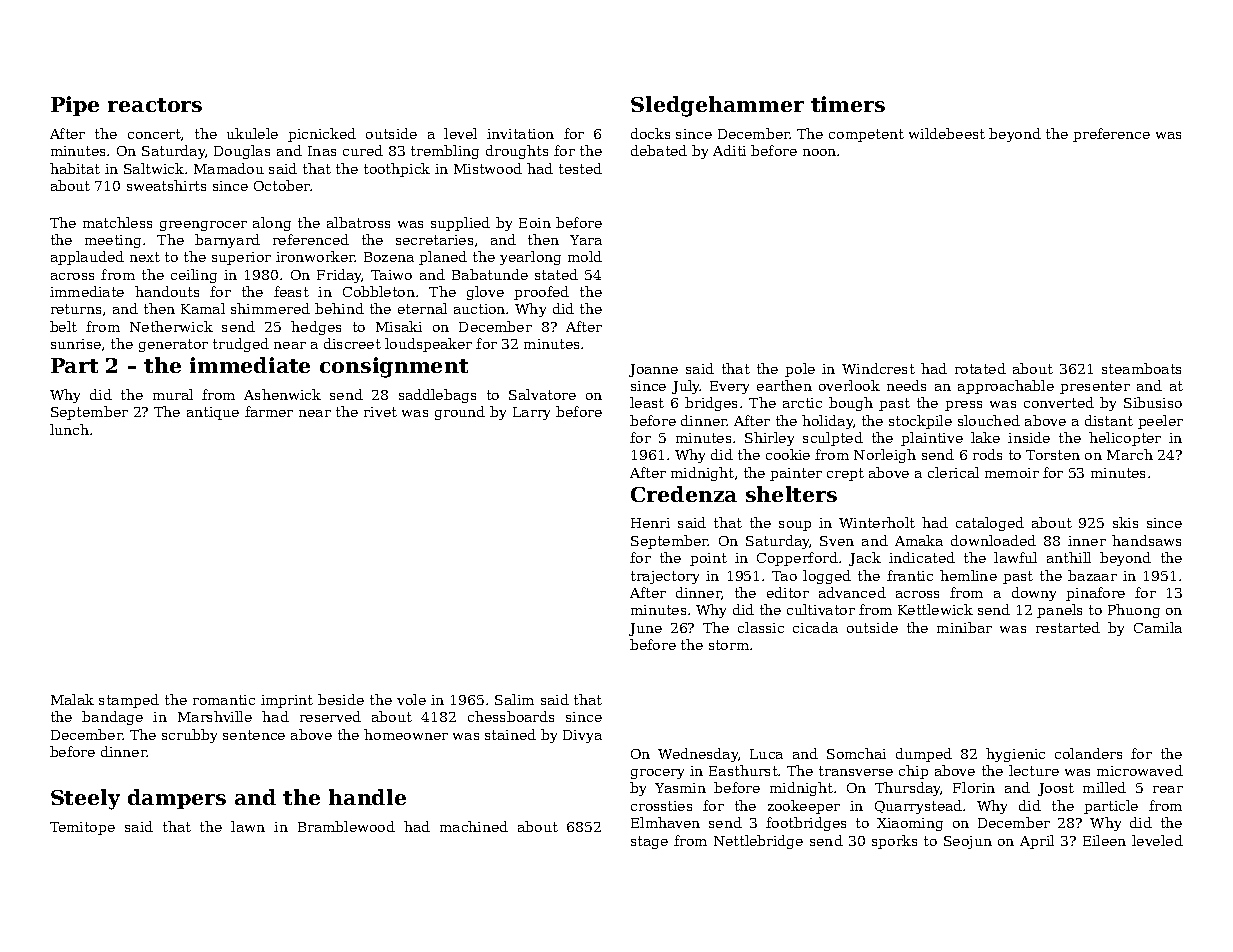  What do you see at coordinates (906, 385) in the screenshot?
I see `needs` at bounding box center [906, 385].
